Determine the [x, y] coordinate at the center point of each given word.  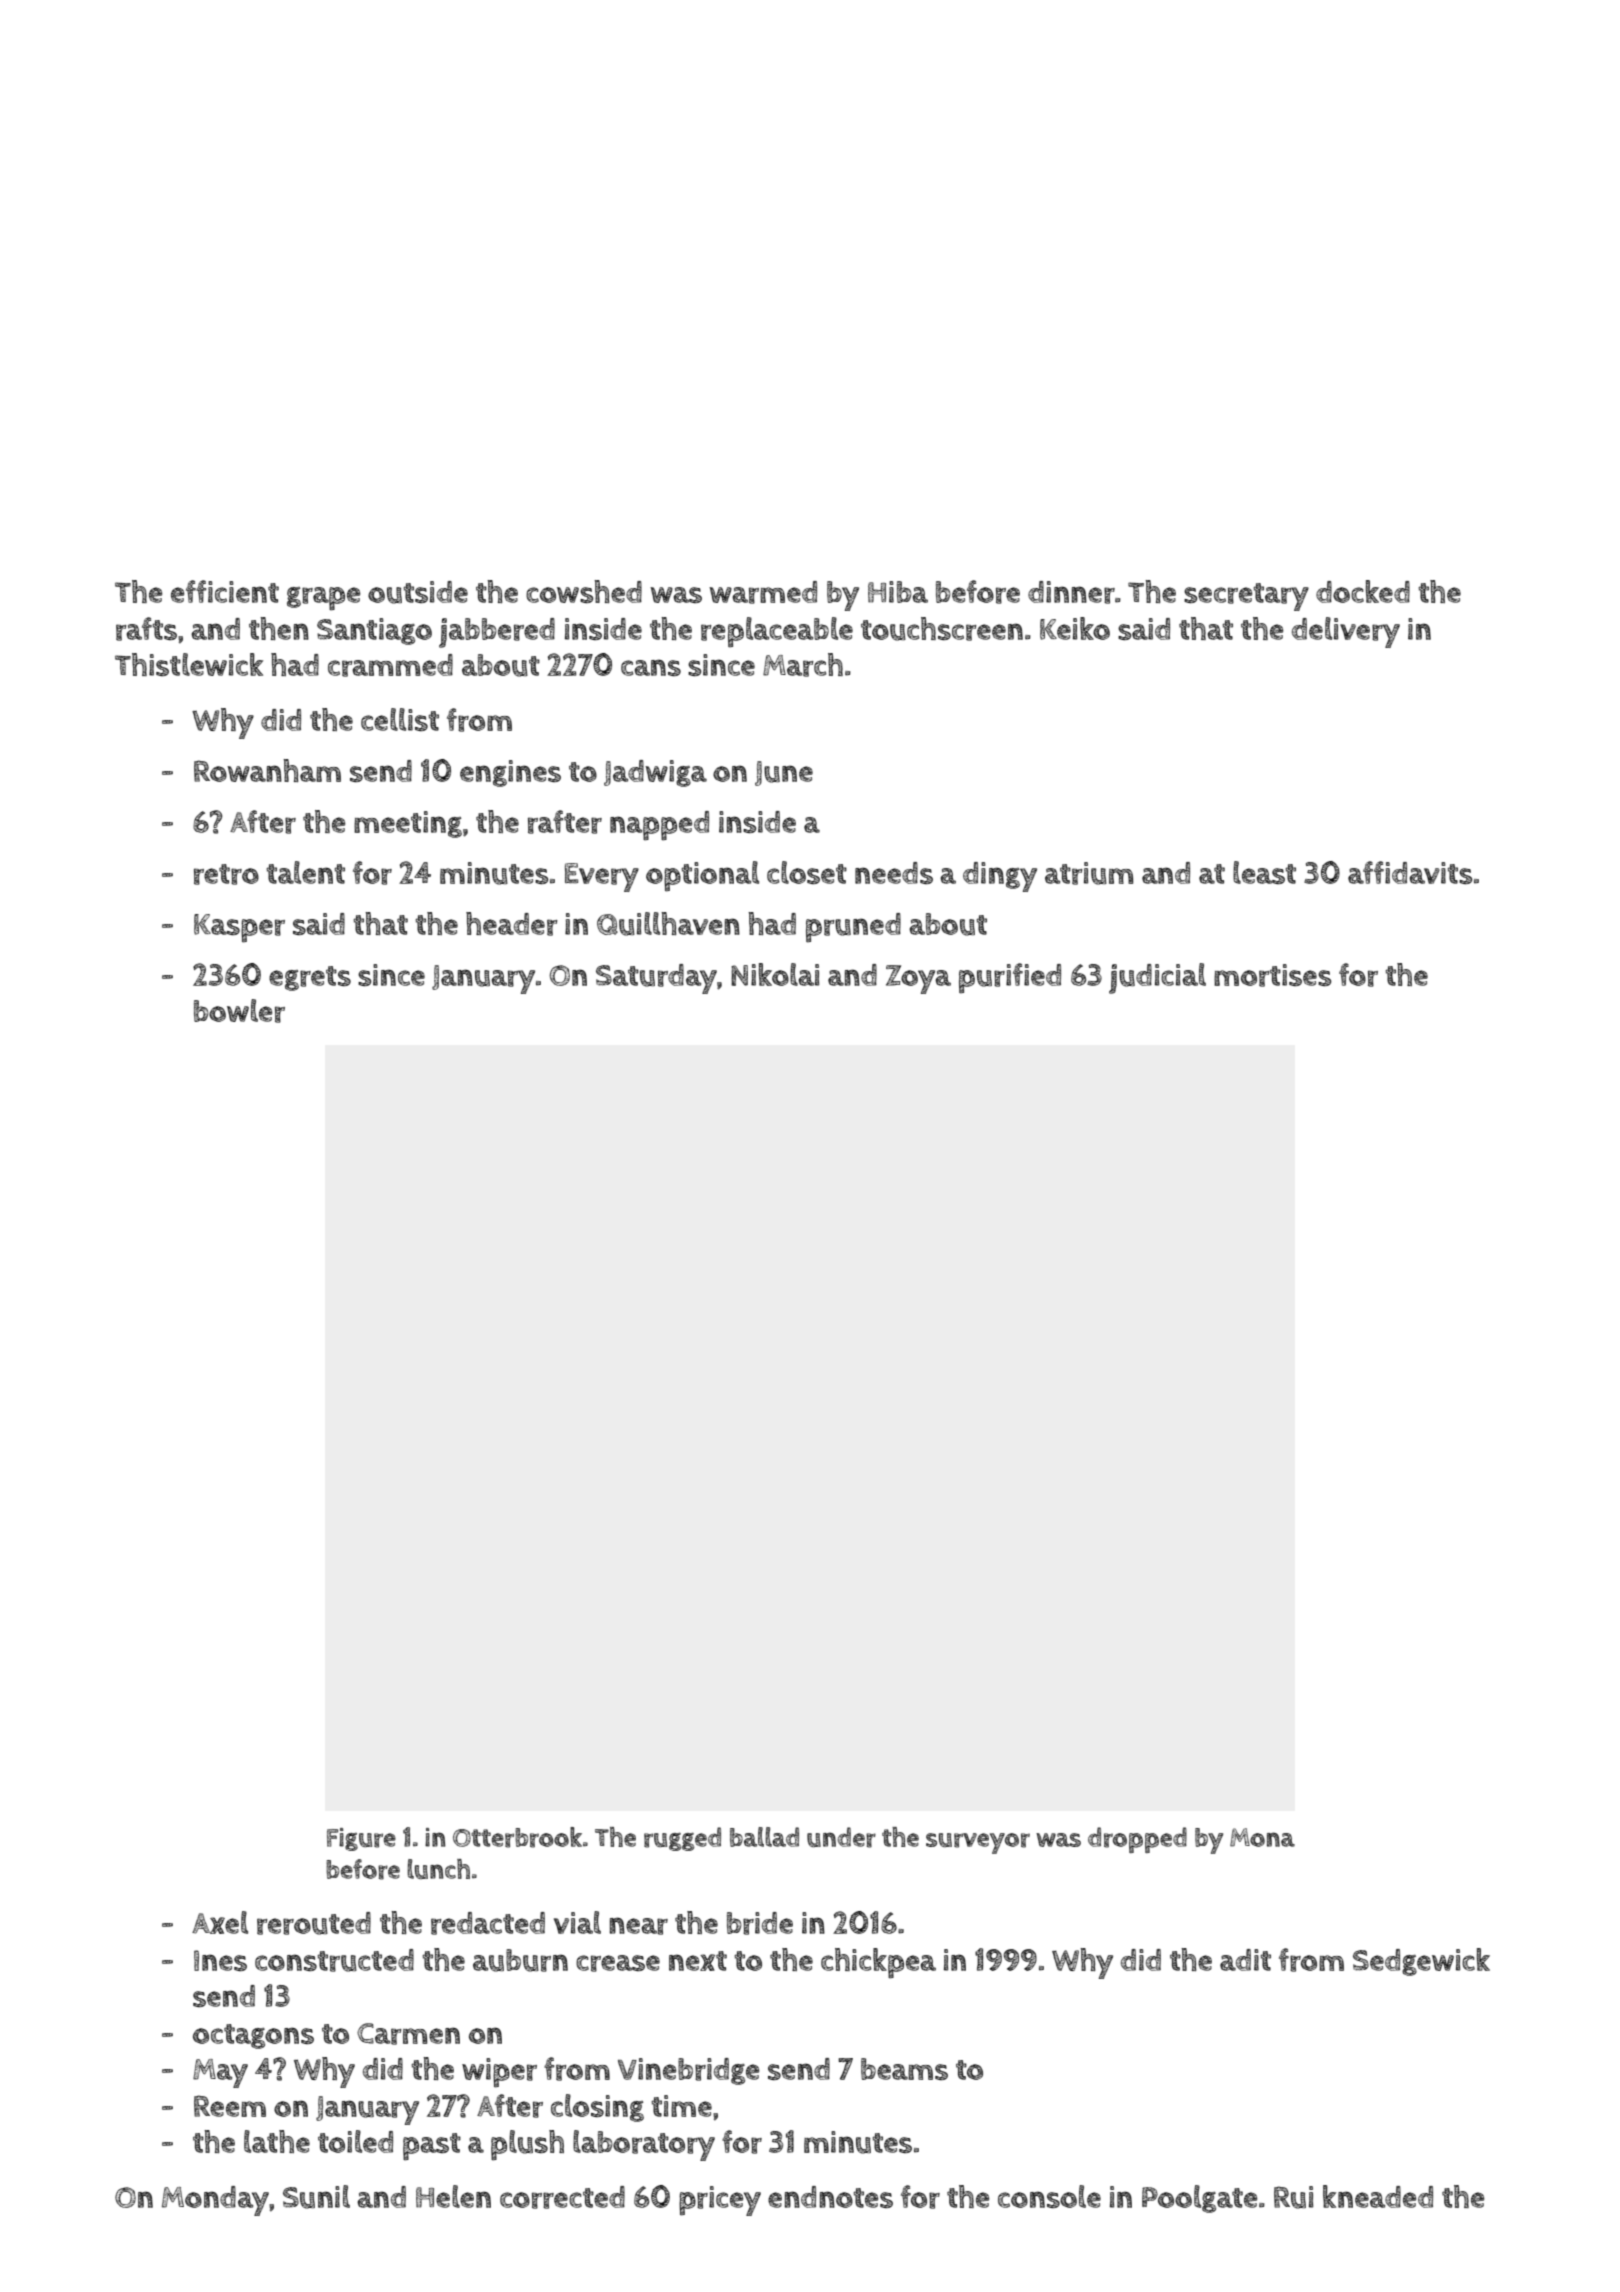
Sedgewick [1421, 1962]
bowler [239, 1011]
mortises [1272, 975]
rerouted [314, 1923]
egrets [310, 978]
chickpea [878, 1963]
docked [1363, 591]
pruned [853, 928]
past [432, 2147]
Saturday [656, 979]
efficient [225, 591]
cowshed [584, 591]
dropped [1137, 1840]
